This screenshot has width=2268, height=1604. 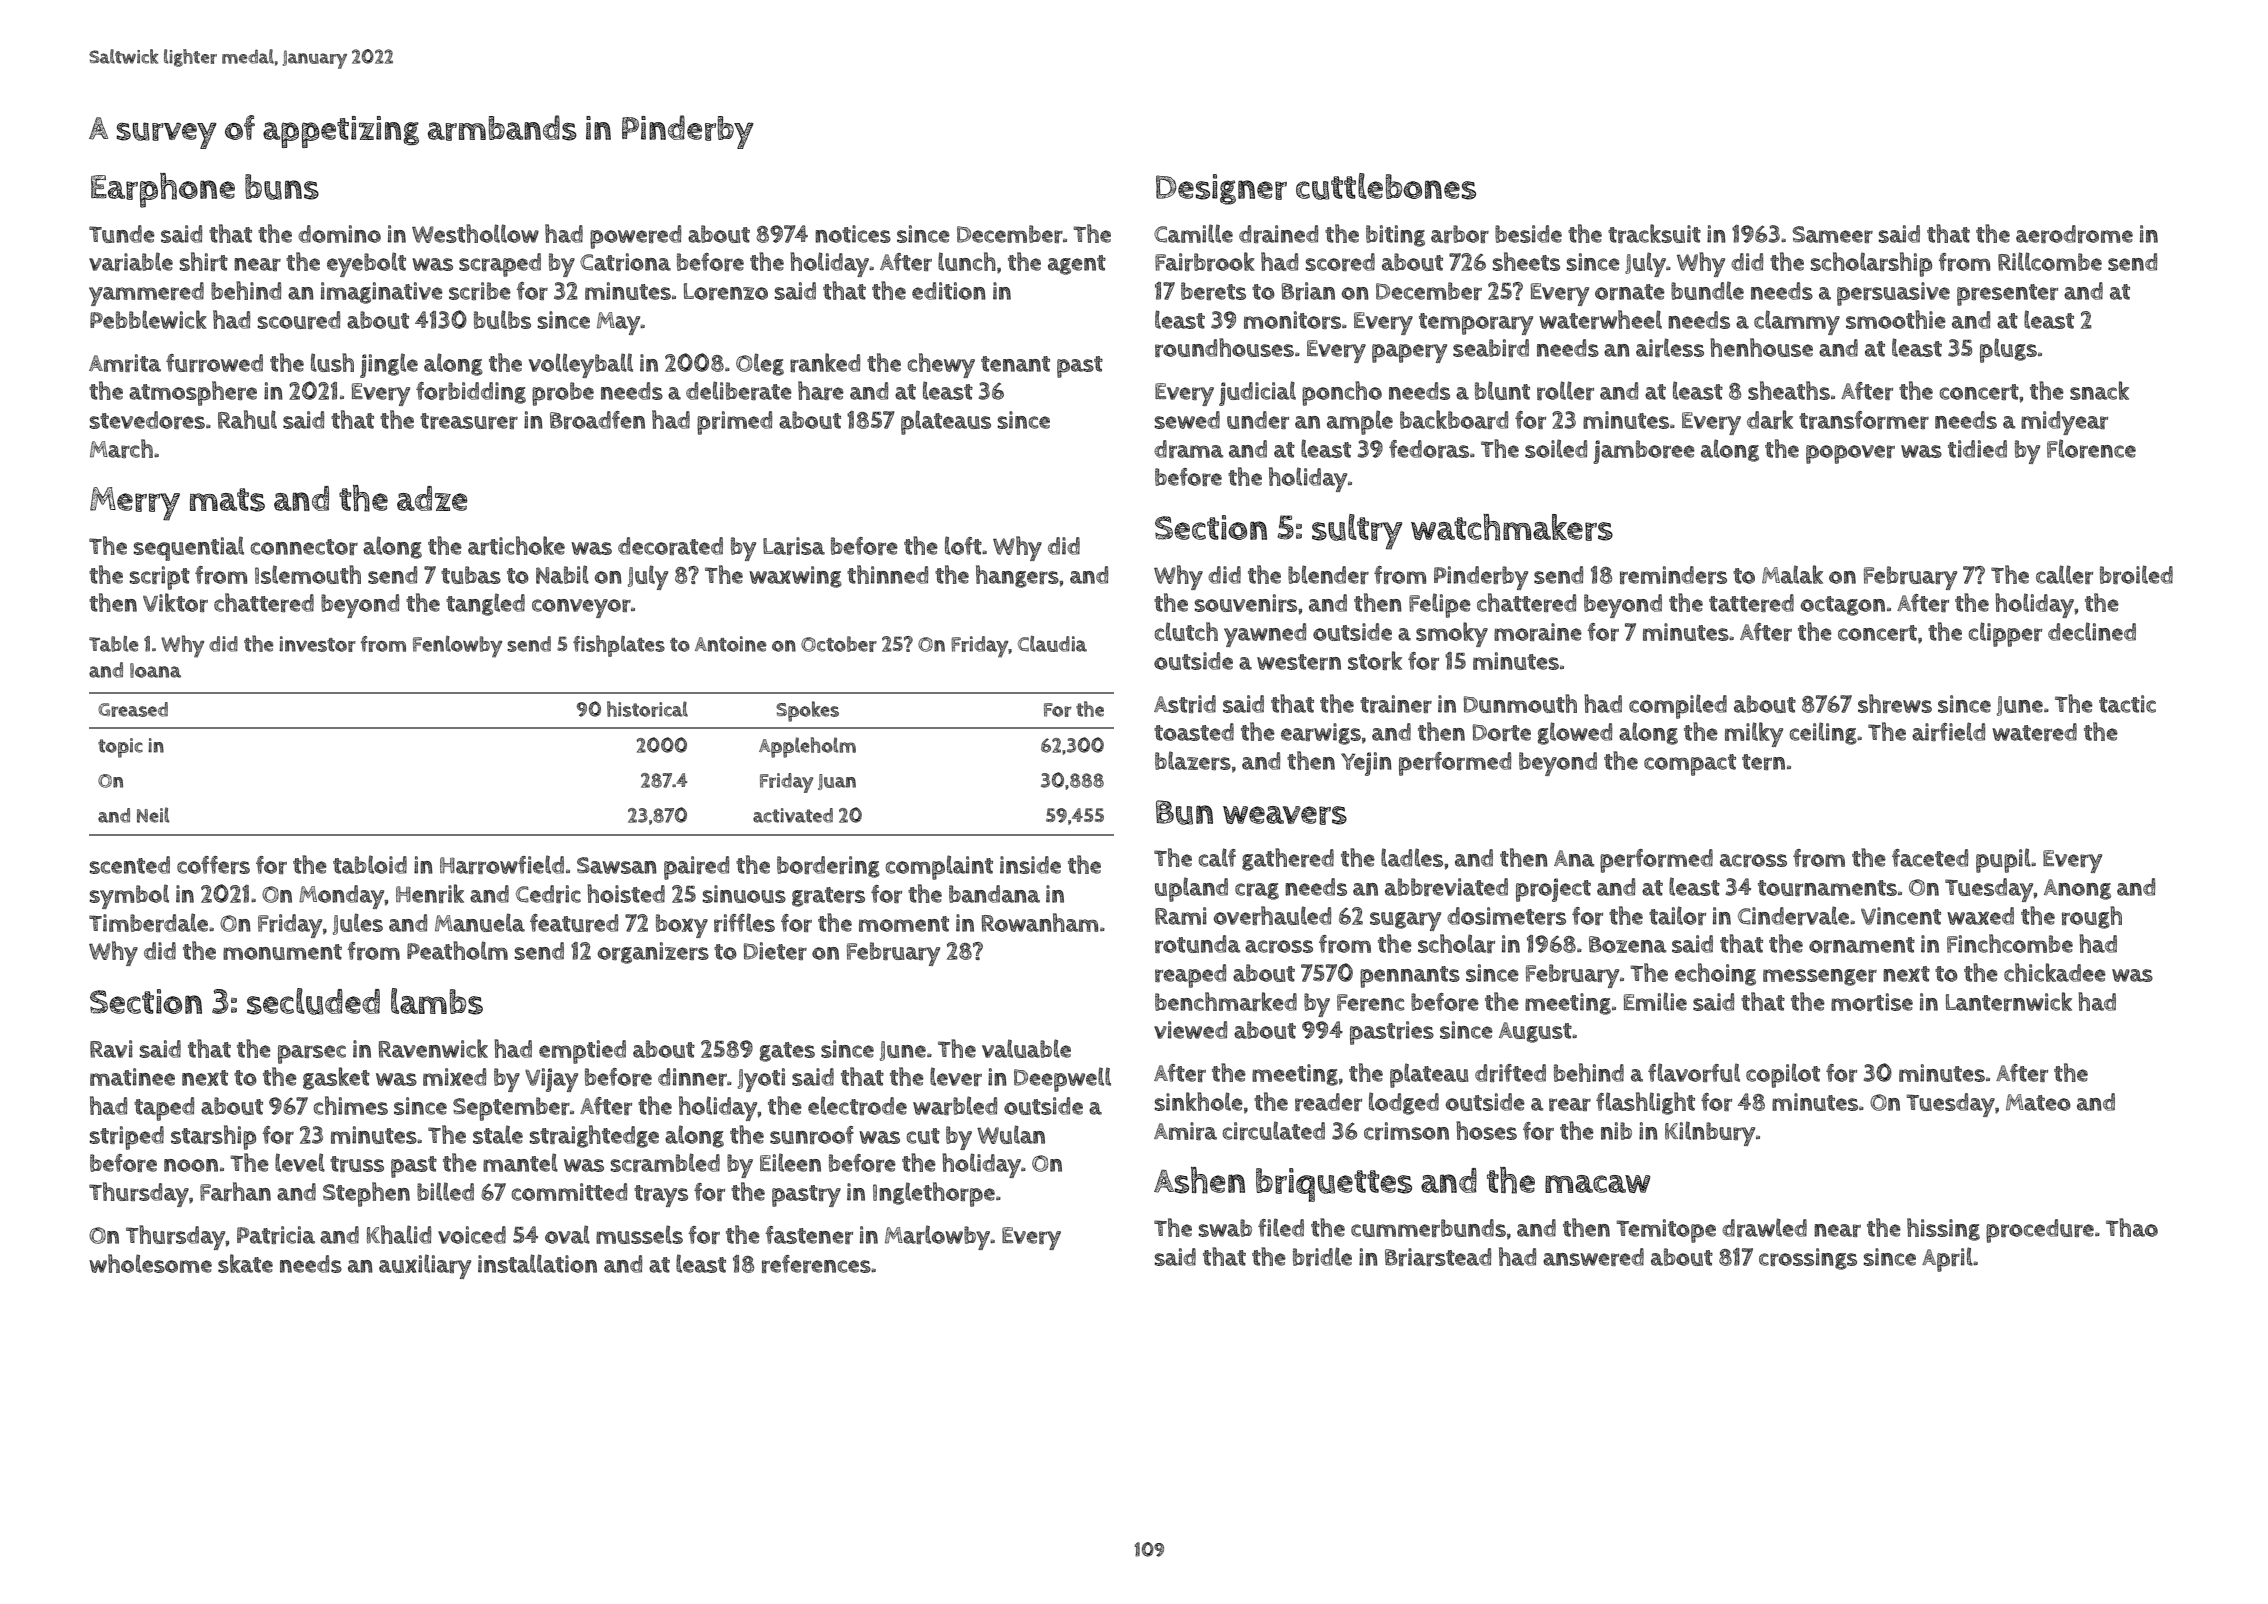 What do you see at coordinates (127, 1138) in the screenshot?
I see `striped` at bounding box center [127, 1138].
